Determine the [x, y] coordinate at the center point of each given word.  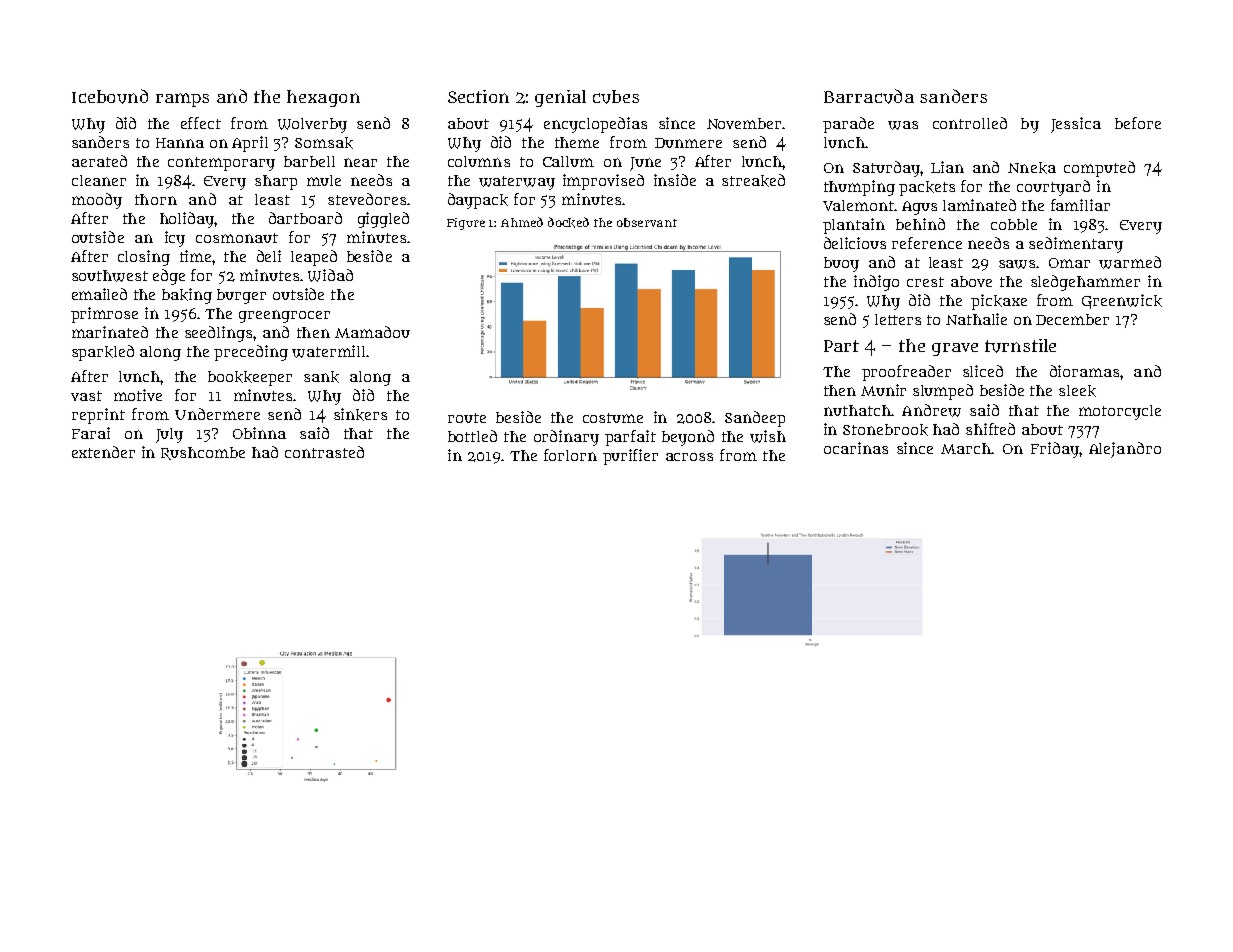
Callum [568, 161]
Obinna [259, 433]
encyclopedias [595, 125]
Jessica [1076, 125]
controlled [970, 123]
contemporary [221, 164]
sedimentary [1076, 245]
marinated [110, 332]
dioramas [1084, 371]
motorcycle [1120, 412]
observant [647, 222]
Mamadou [372, 332]
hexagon [323, 98]
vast [86, 396]
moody [97, 201]
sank [321, 377]
